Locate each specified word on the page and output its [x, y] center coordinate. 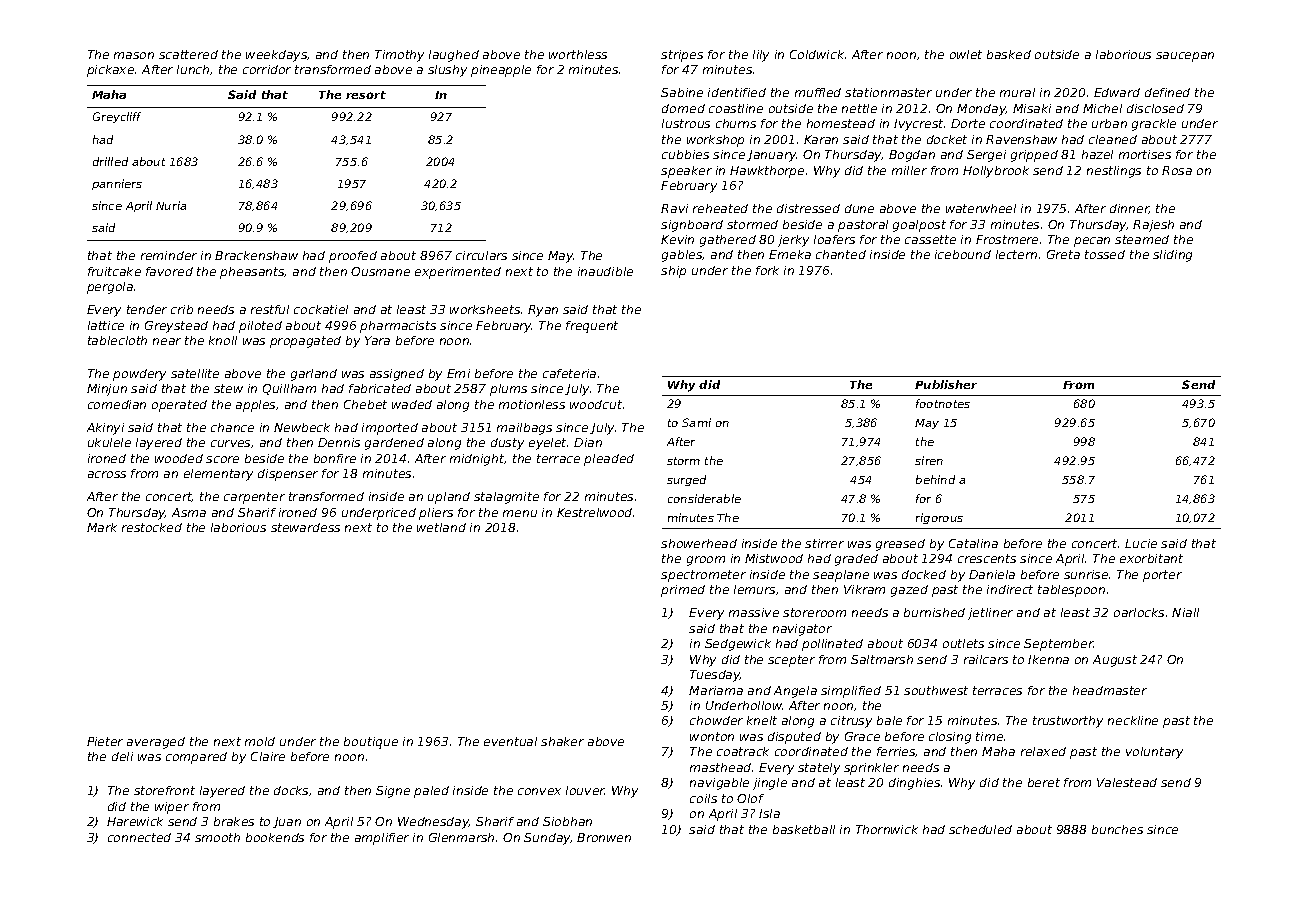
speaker [686, 172]
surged [686, 480]
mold [260, 741]
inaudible [605, 271]
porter [1162, 576]
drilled [110, 161]
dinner [1129, 209]
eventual [510, 741]
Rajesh [1153, 226]
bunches [1117, 829]
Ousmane [380, 271]
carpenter [254, 498]
